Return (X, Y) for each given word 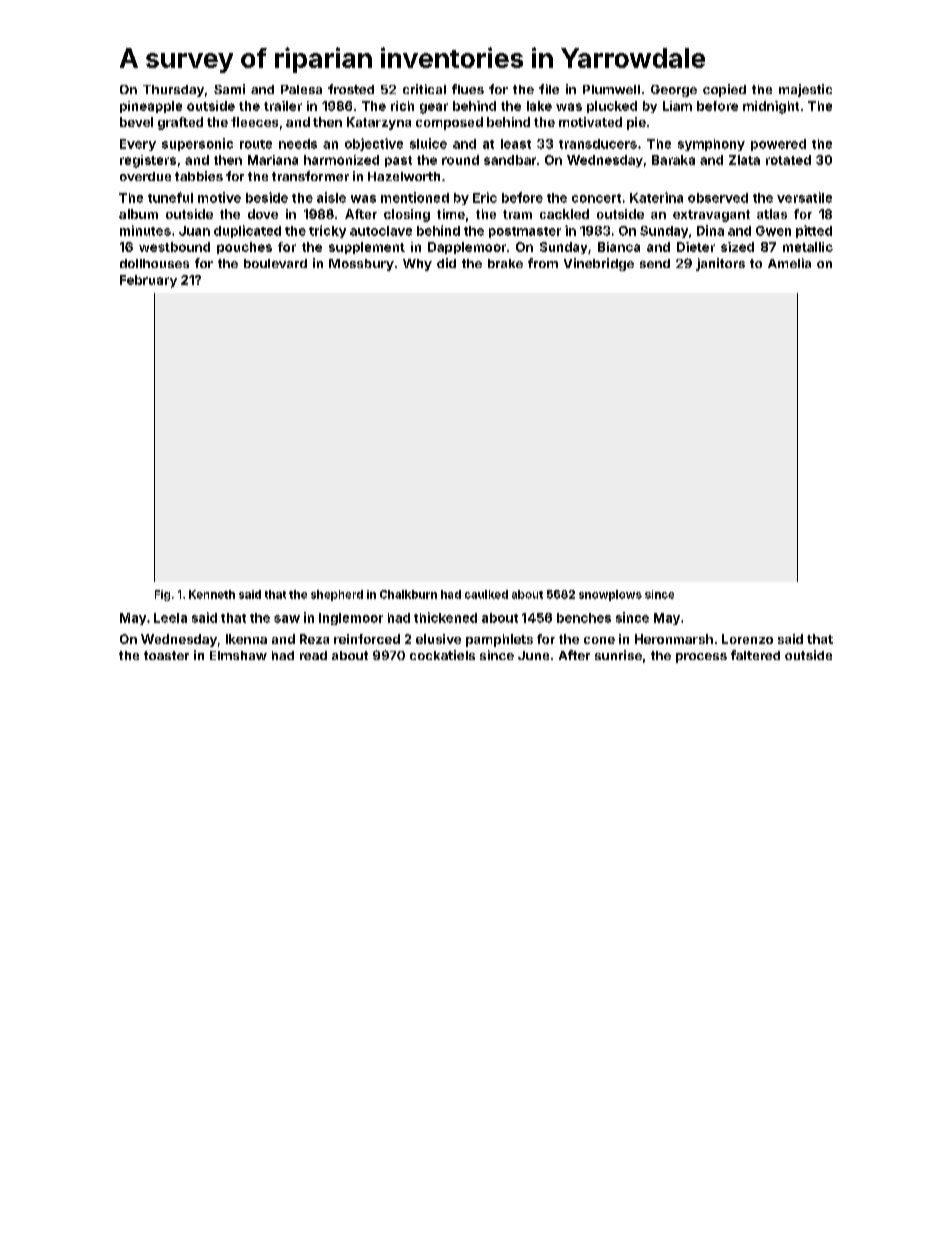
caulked (486, 594)
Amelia (789, 263)
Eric (485, 197)
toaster (166, 655)
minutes (145, 230)
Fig (162, 595)
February (148, 281)
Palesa (301, 89)
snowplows (610, 595)
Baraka (673, 160)
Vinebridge (599, 264)
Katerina (656, 197)
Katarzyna (379, 123)
